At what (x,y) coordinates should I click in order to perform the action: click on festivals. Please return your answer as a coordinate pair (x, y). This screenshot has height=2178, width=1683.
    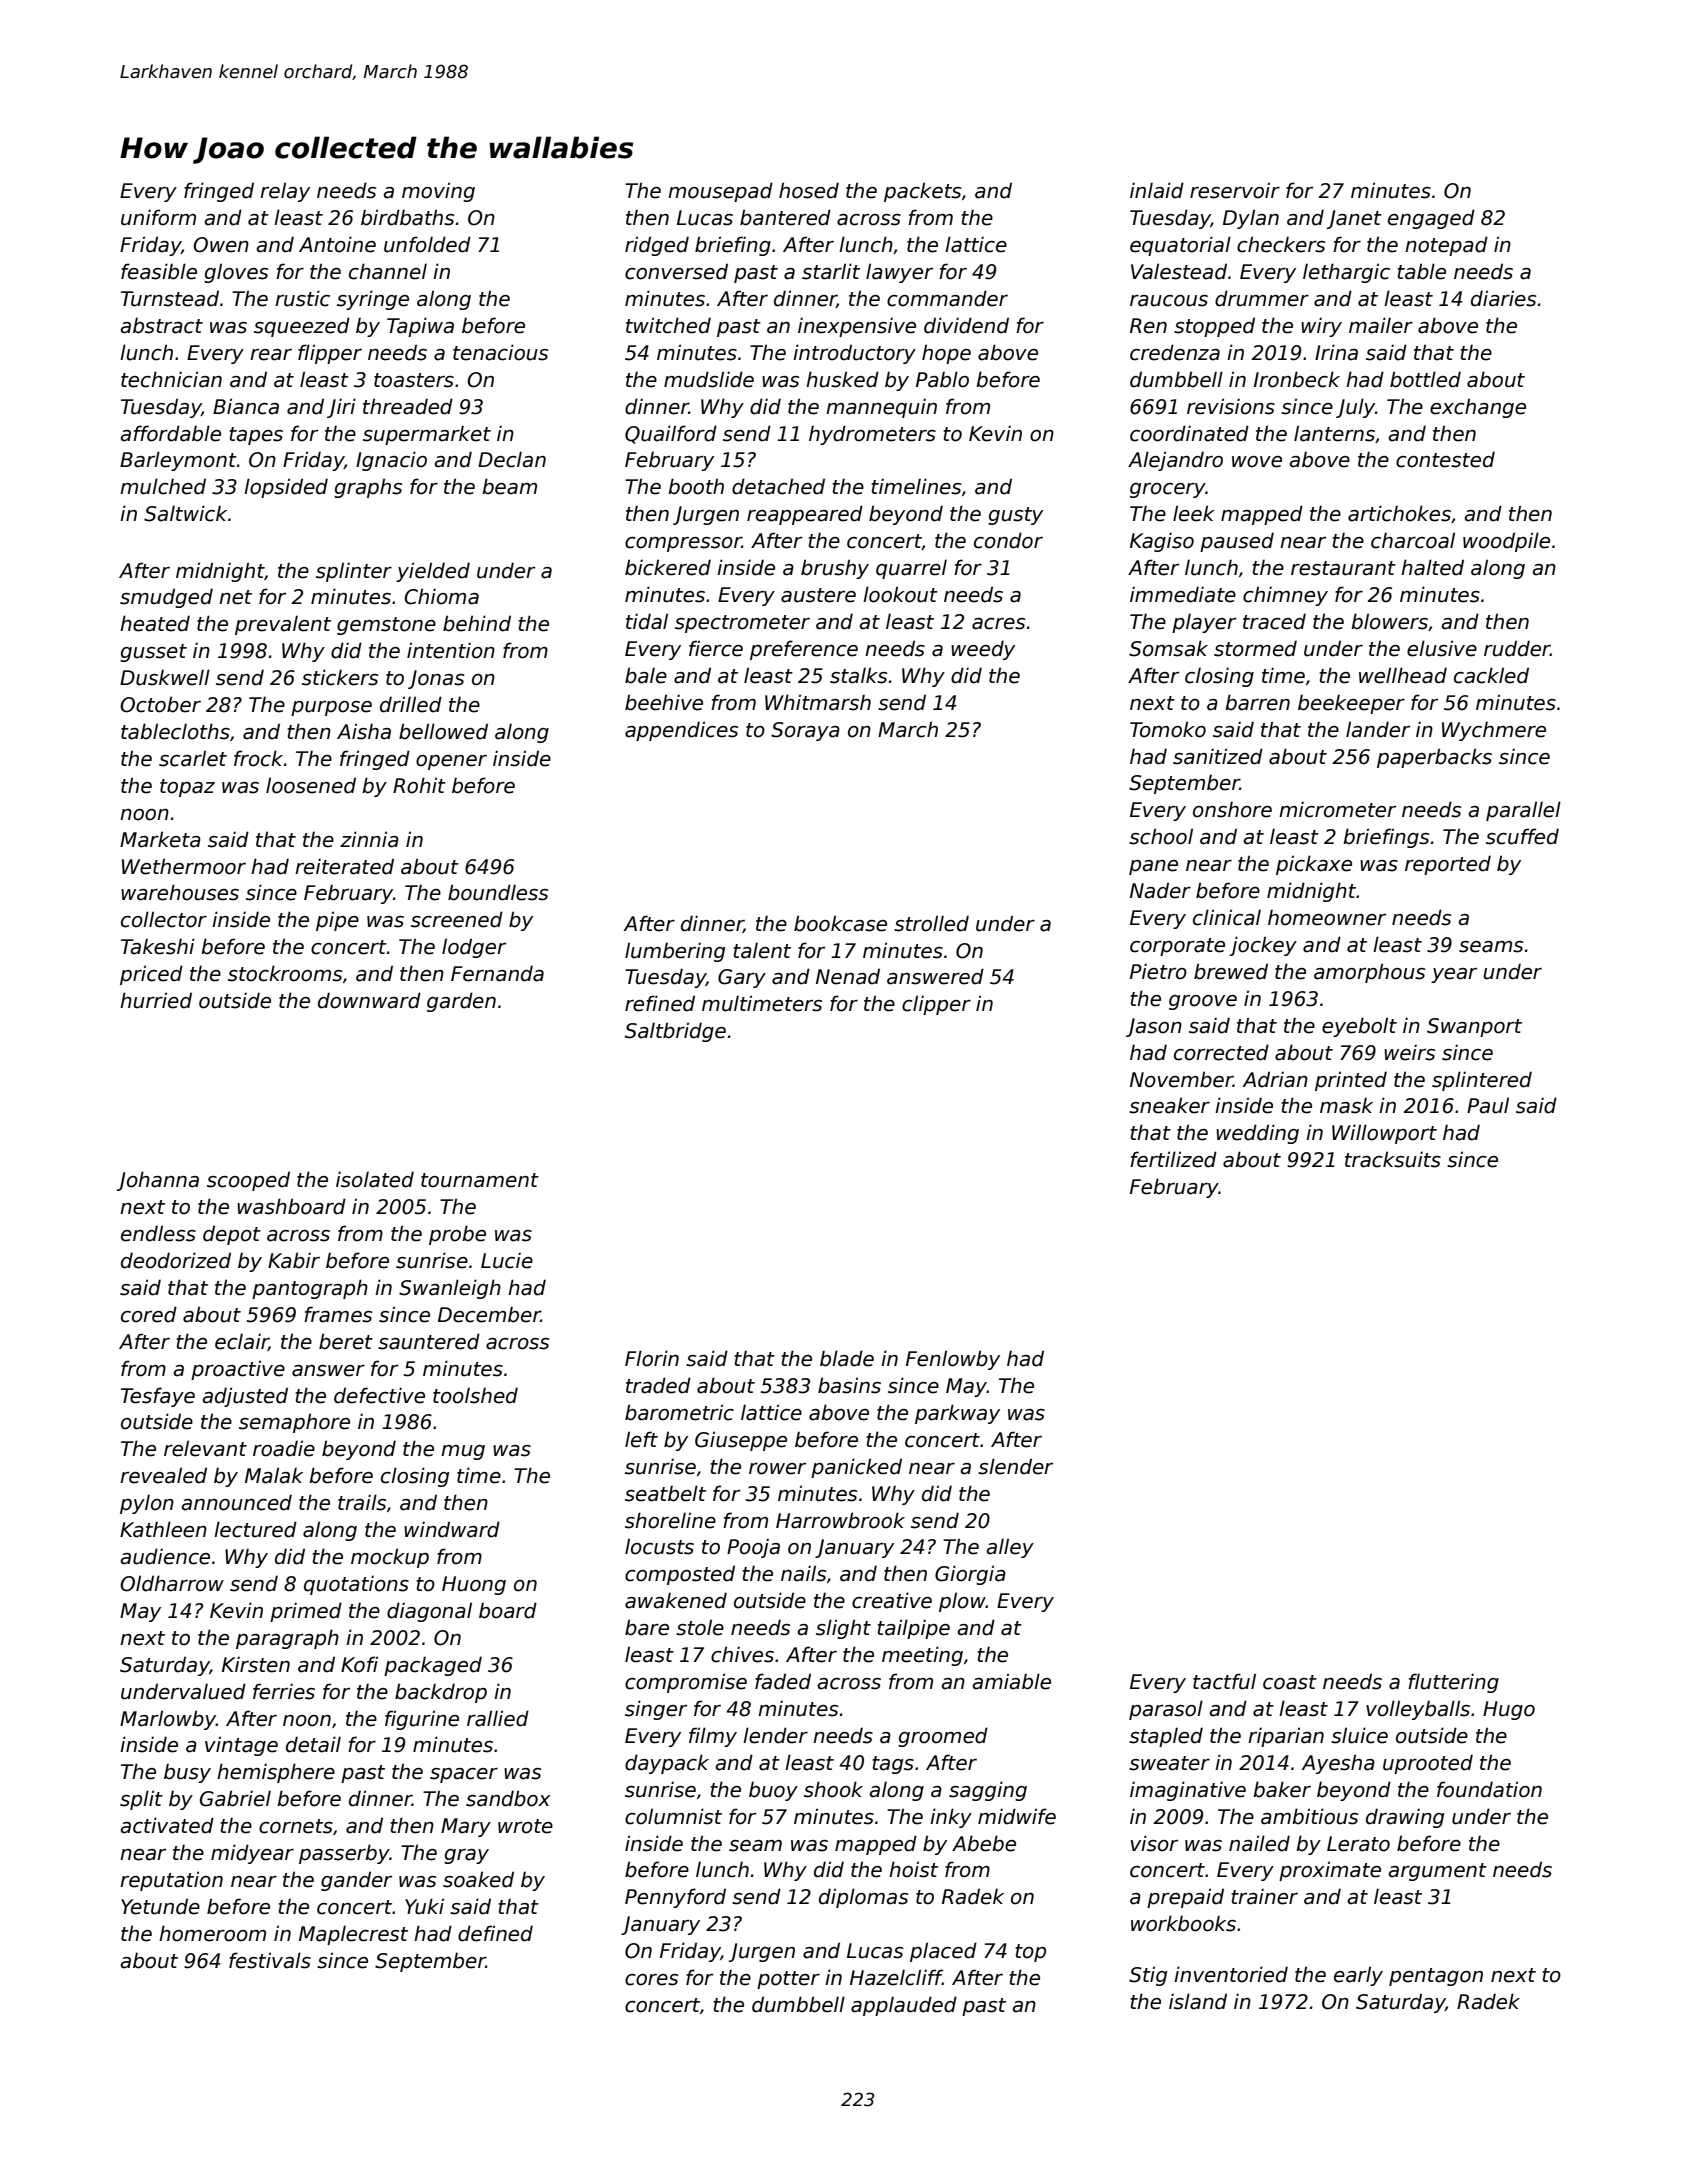
    Looking at the image, I should click on (270, 1960).
